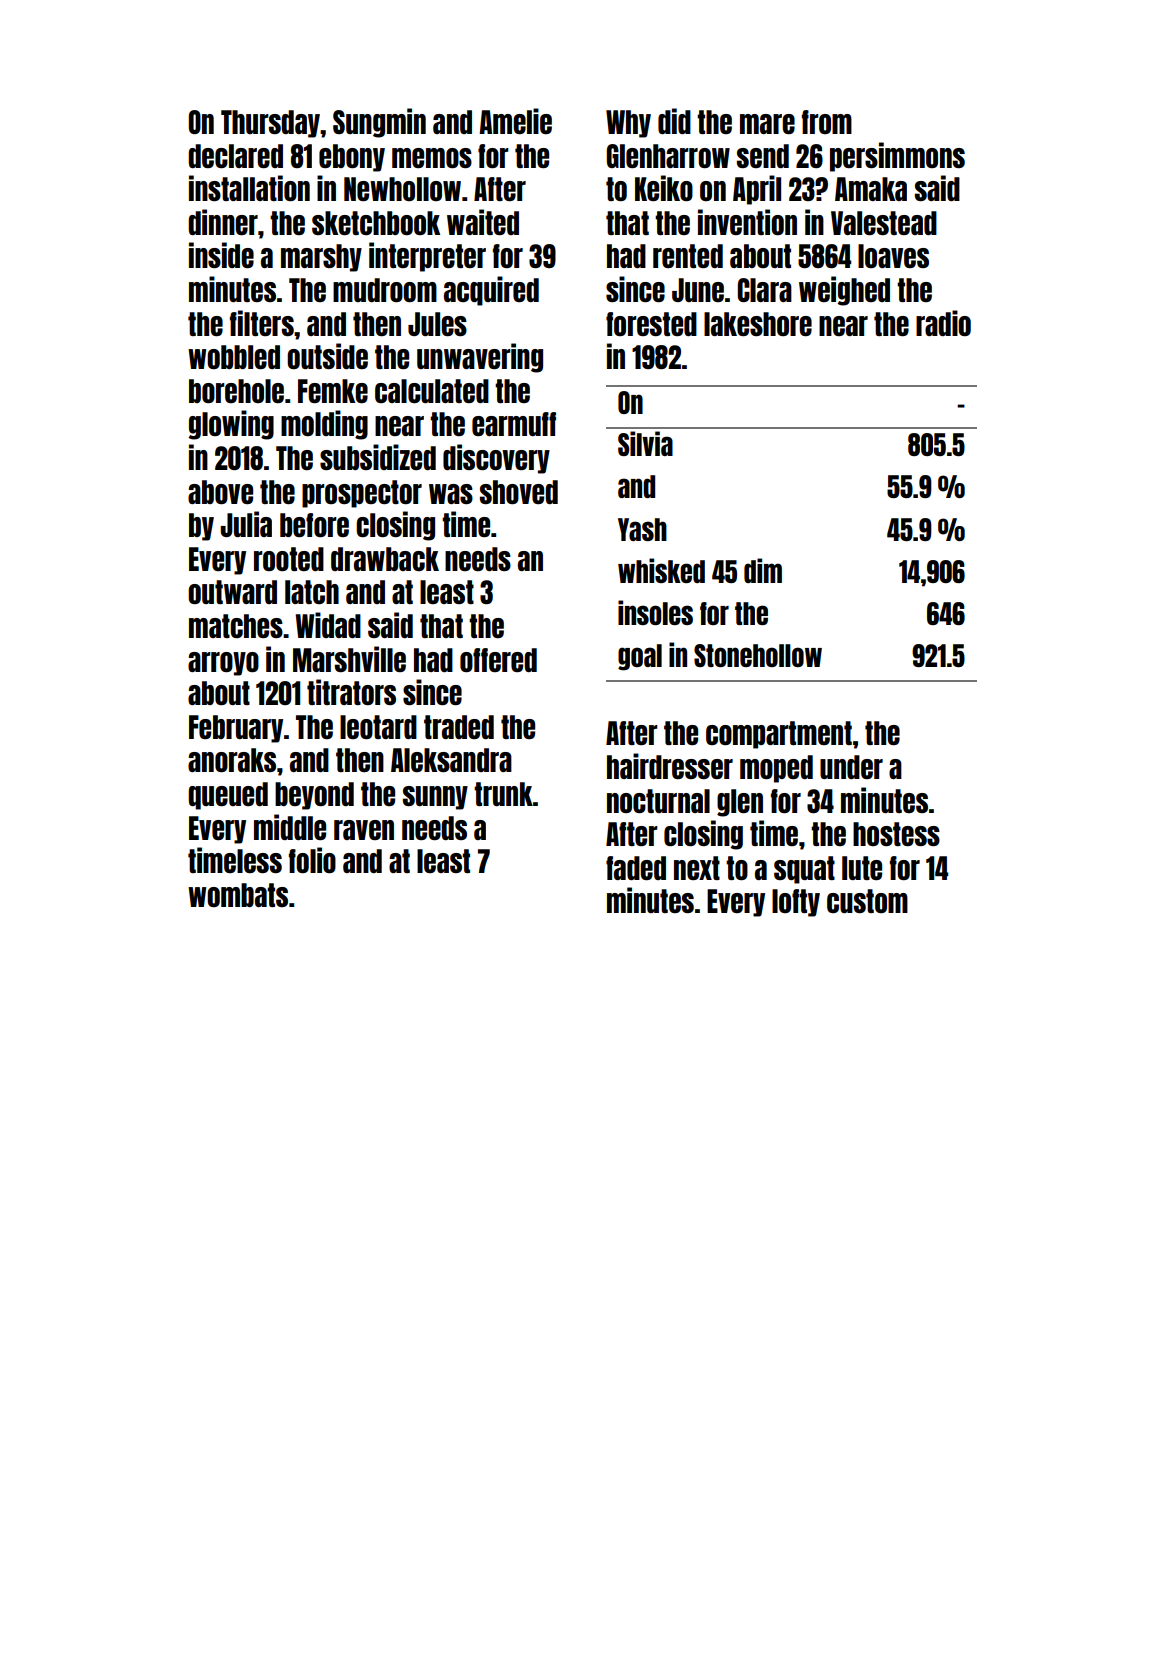 The image size is (1165, 1654). I want to click on wombats, so click(238, 895).
